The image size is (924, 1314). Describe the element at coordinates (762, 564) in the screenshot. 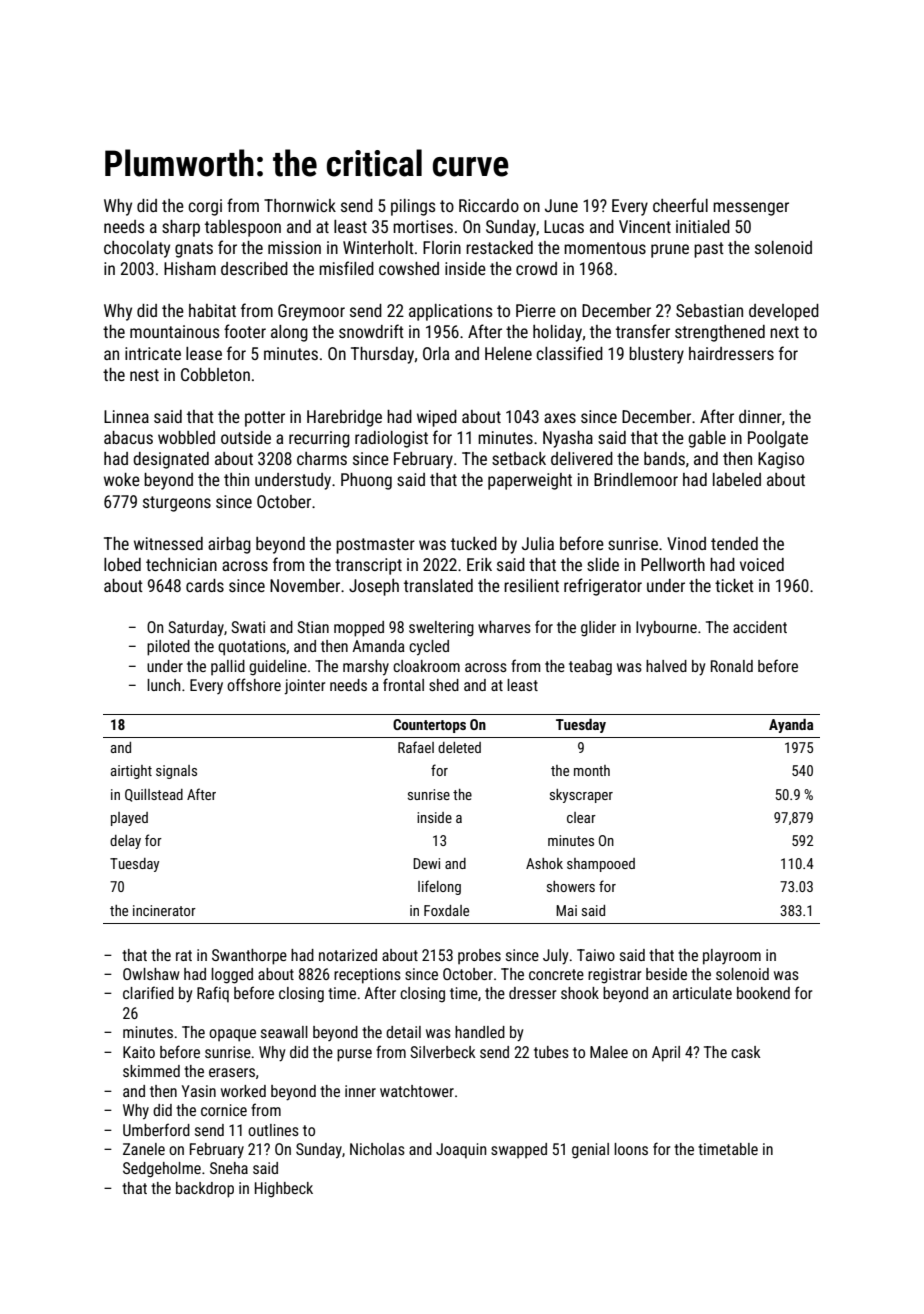

I see `voiced` at that location.
